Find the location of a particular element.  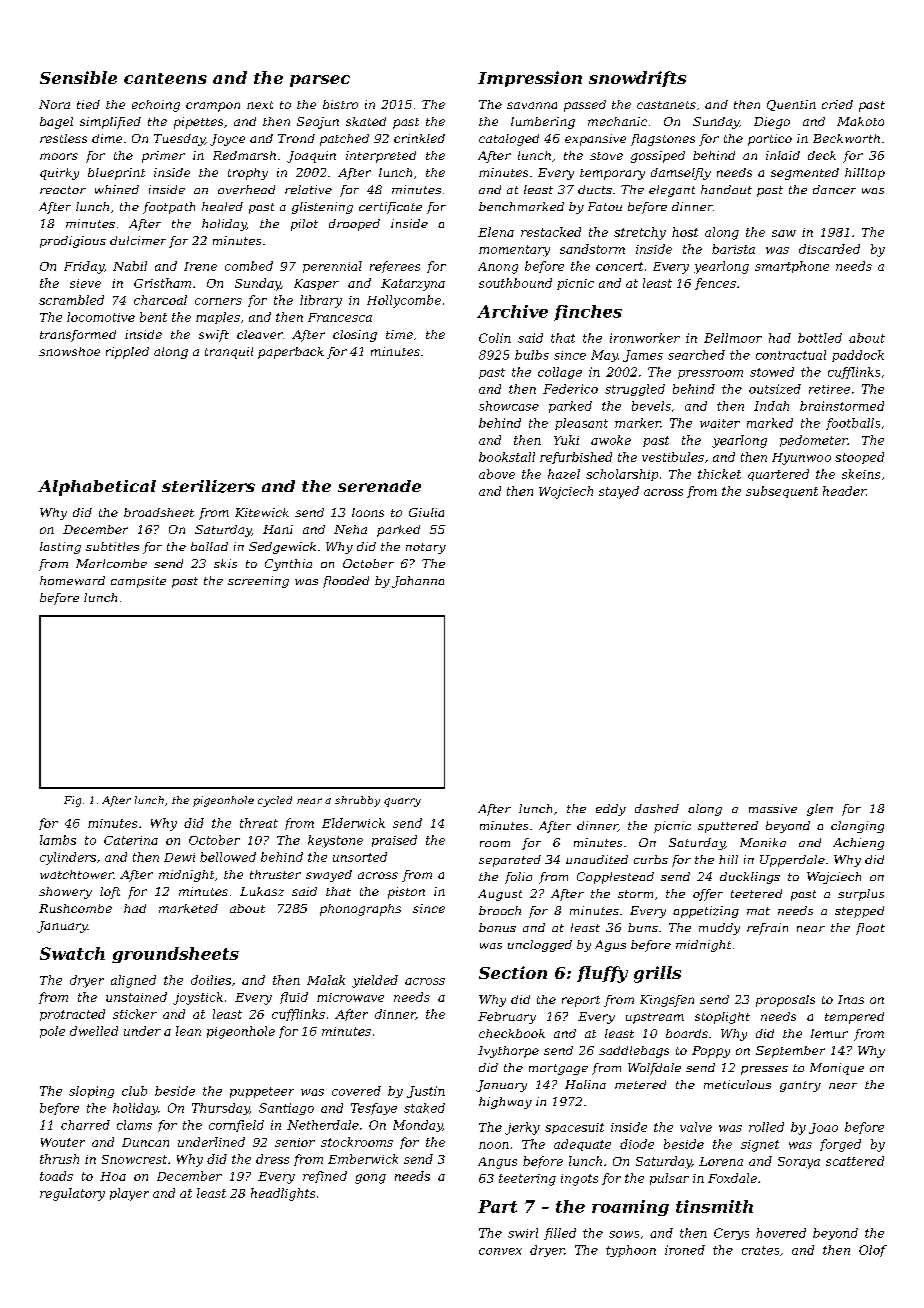

cried is located at coordinates (837, 104).
